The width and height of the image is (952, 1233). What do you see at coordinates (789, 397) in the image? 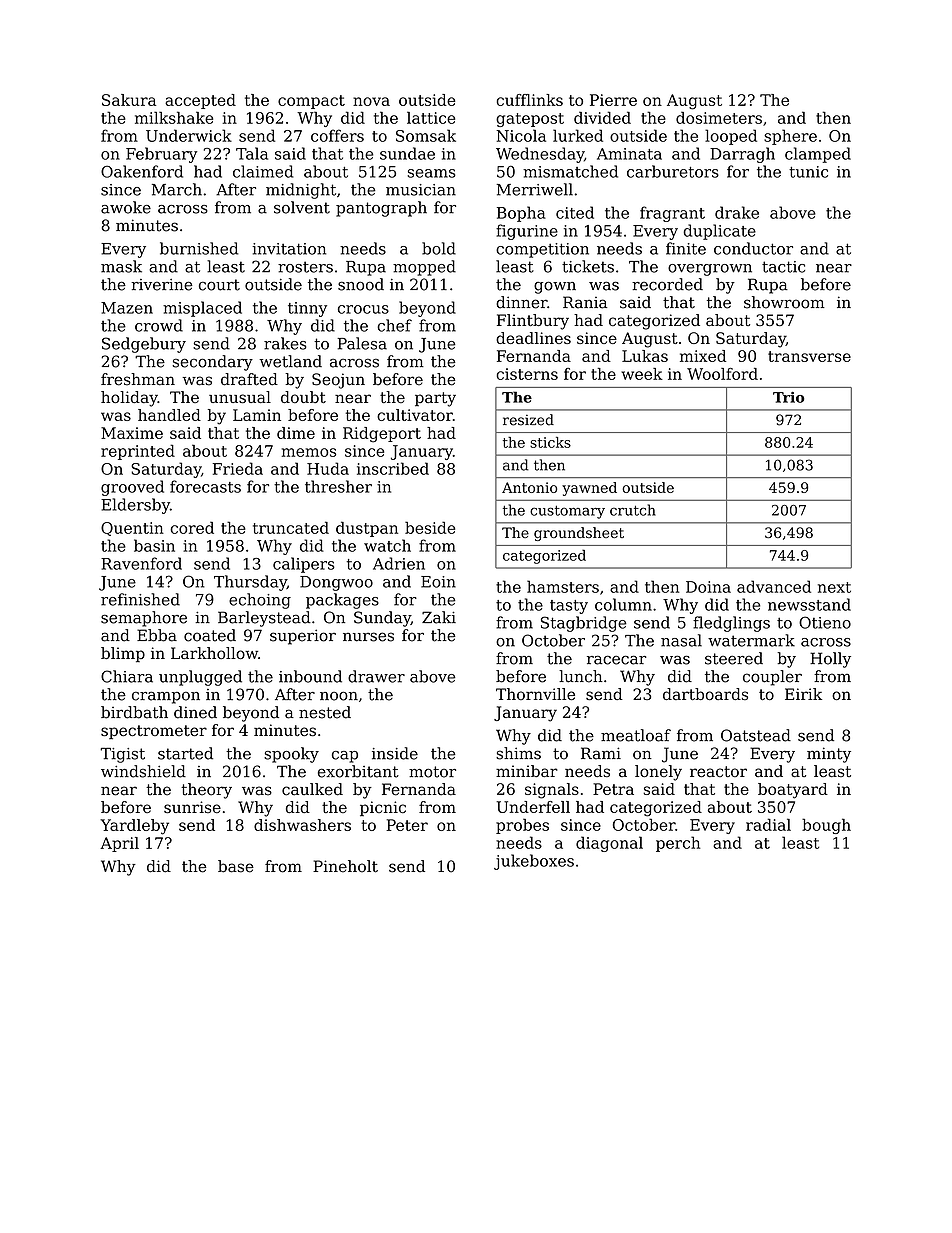
I see `Trio` at bounding box center [789, 397].
